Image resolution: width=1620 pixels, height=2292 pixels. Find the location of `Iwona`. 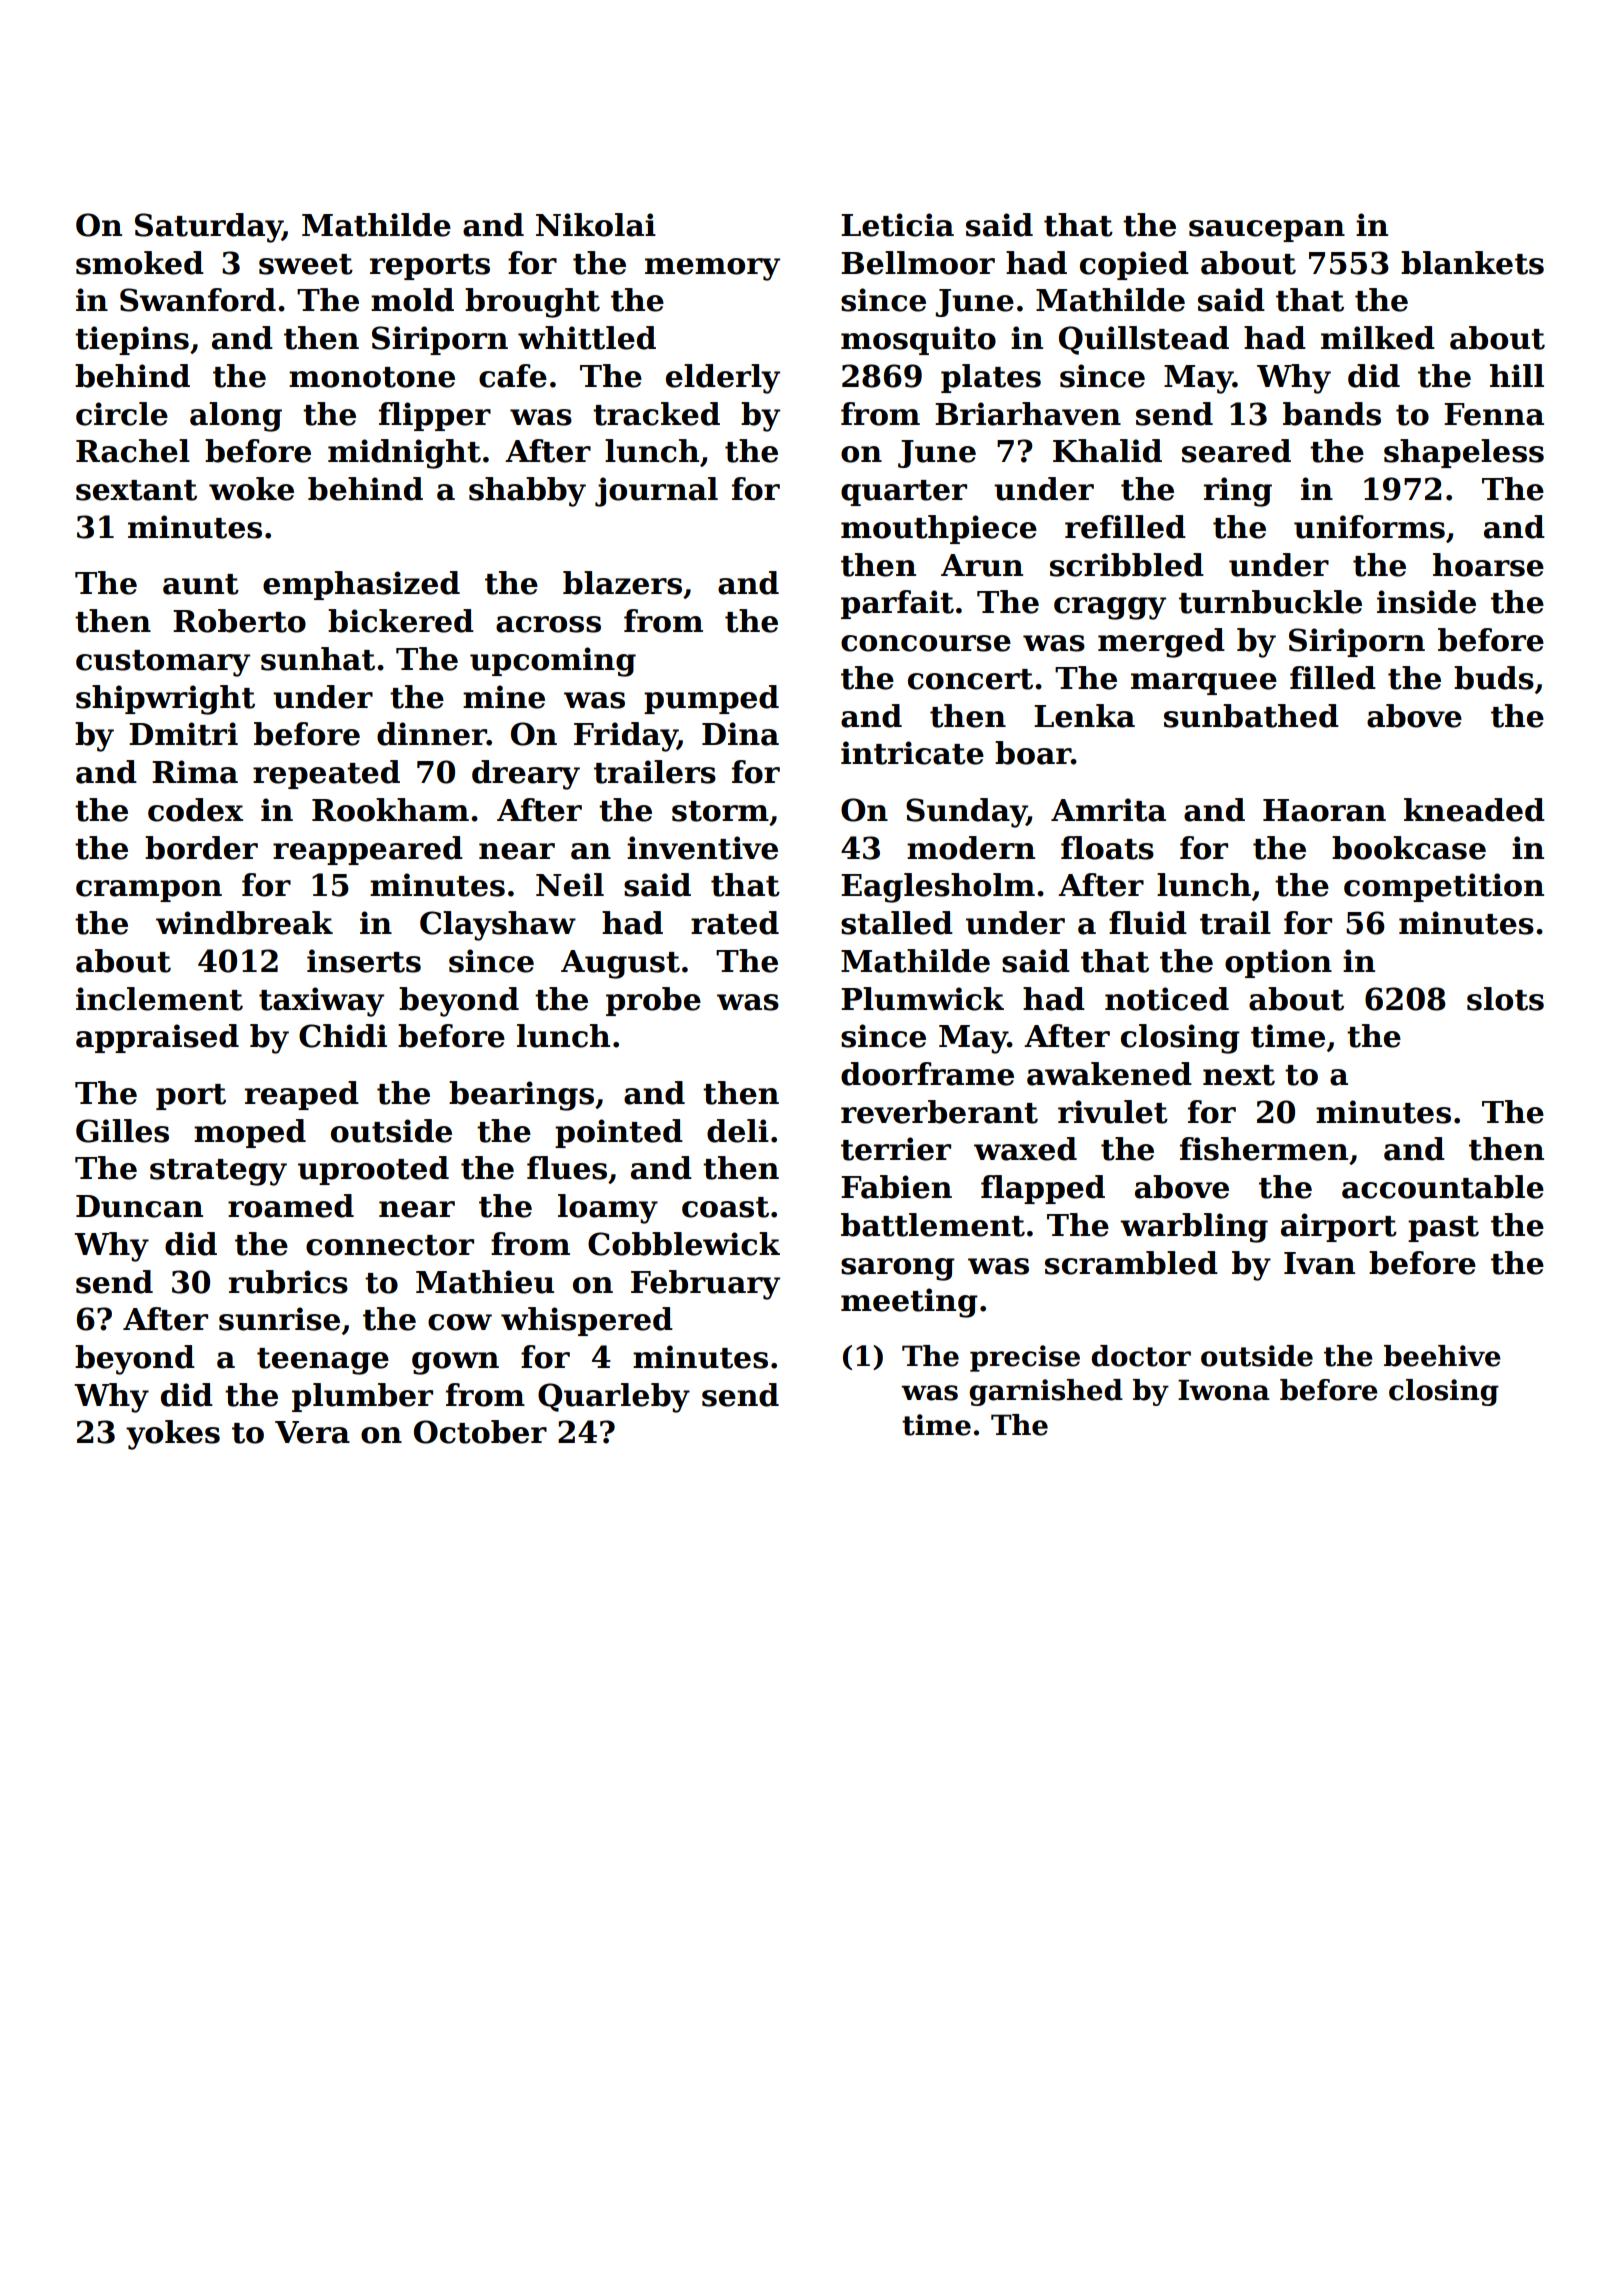

Iwona is located at coordinates (1224, 1390).
